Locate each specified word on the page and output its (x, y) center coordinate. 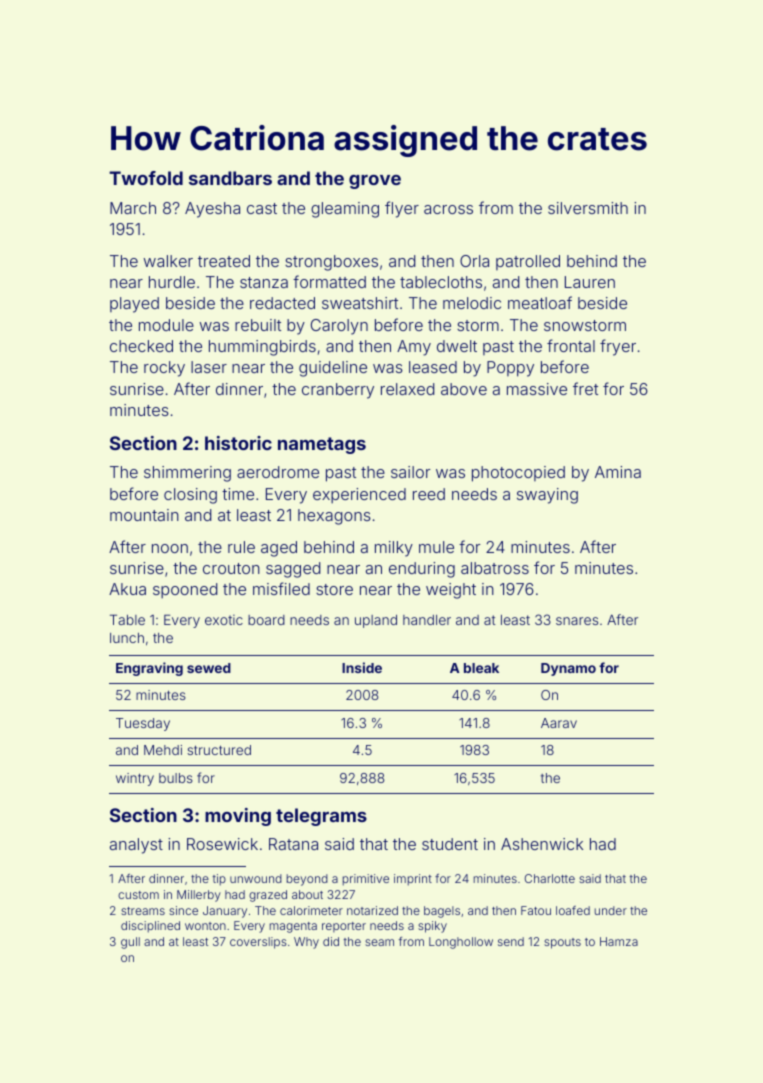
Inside (362, 667)
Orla (474, 261)
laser (209, 367)
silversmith (588, 208)
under (611, 910)
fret (585, 388)
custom (138, 895)
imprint (413, 880)
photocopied (518, 474)
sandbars (230, 178)
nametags (322, 445)
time (238, 494)
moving (238, 817)
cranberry (338, 391)
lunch (127, 638)
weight (451, 591)
